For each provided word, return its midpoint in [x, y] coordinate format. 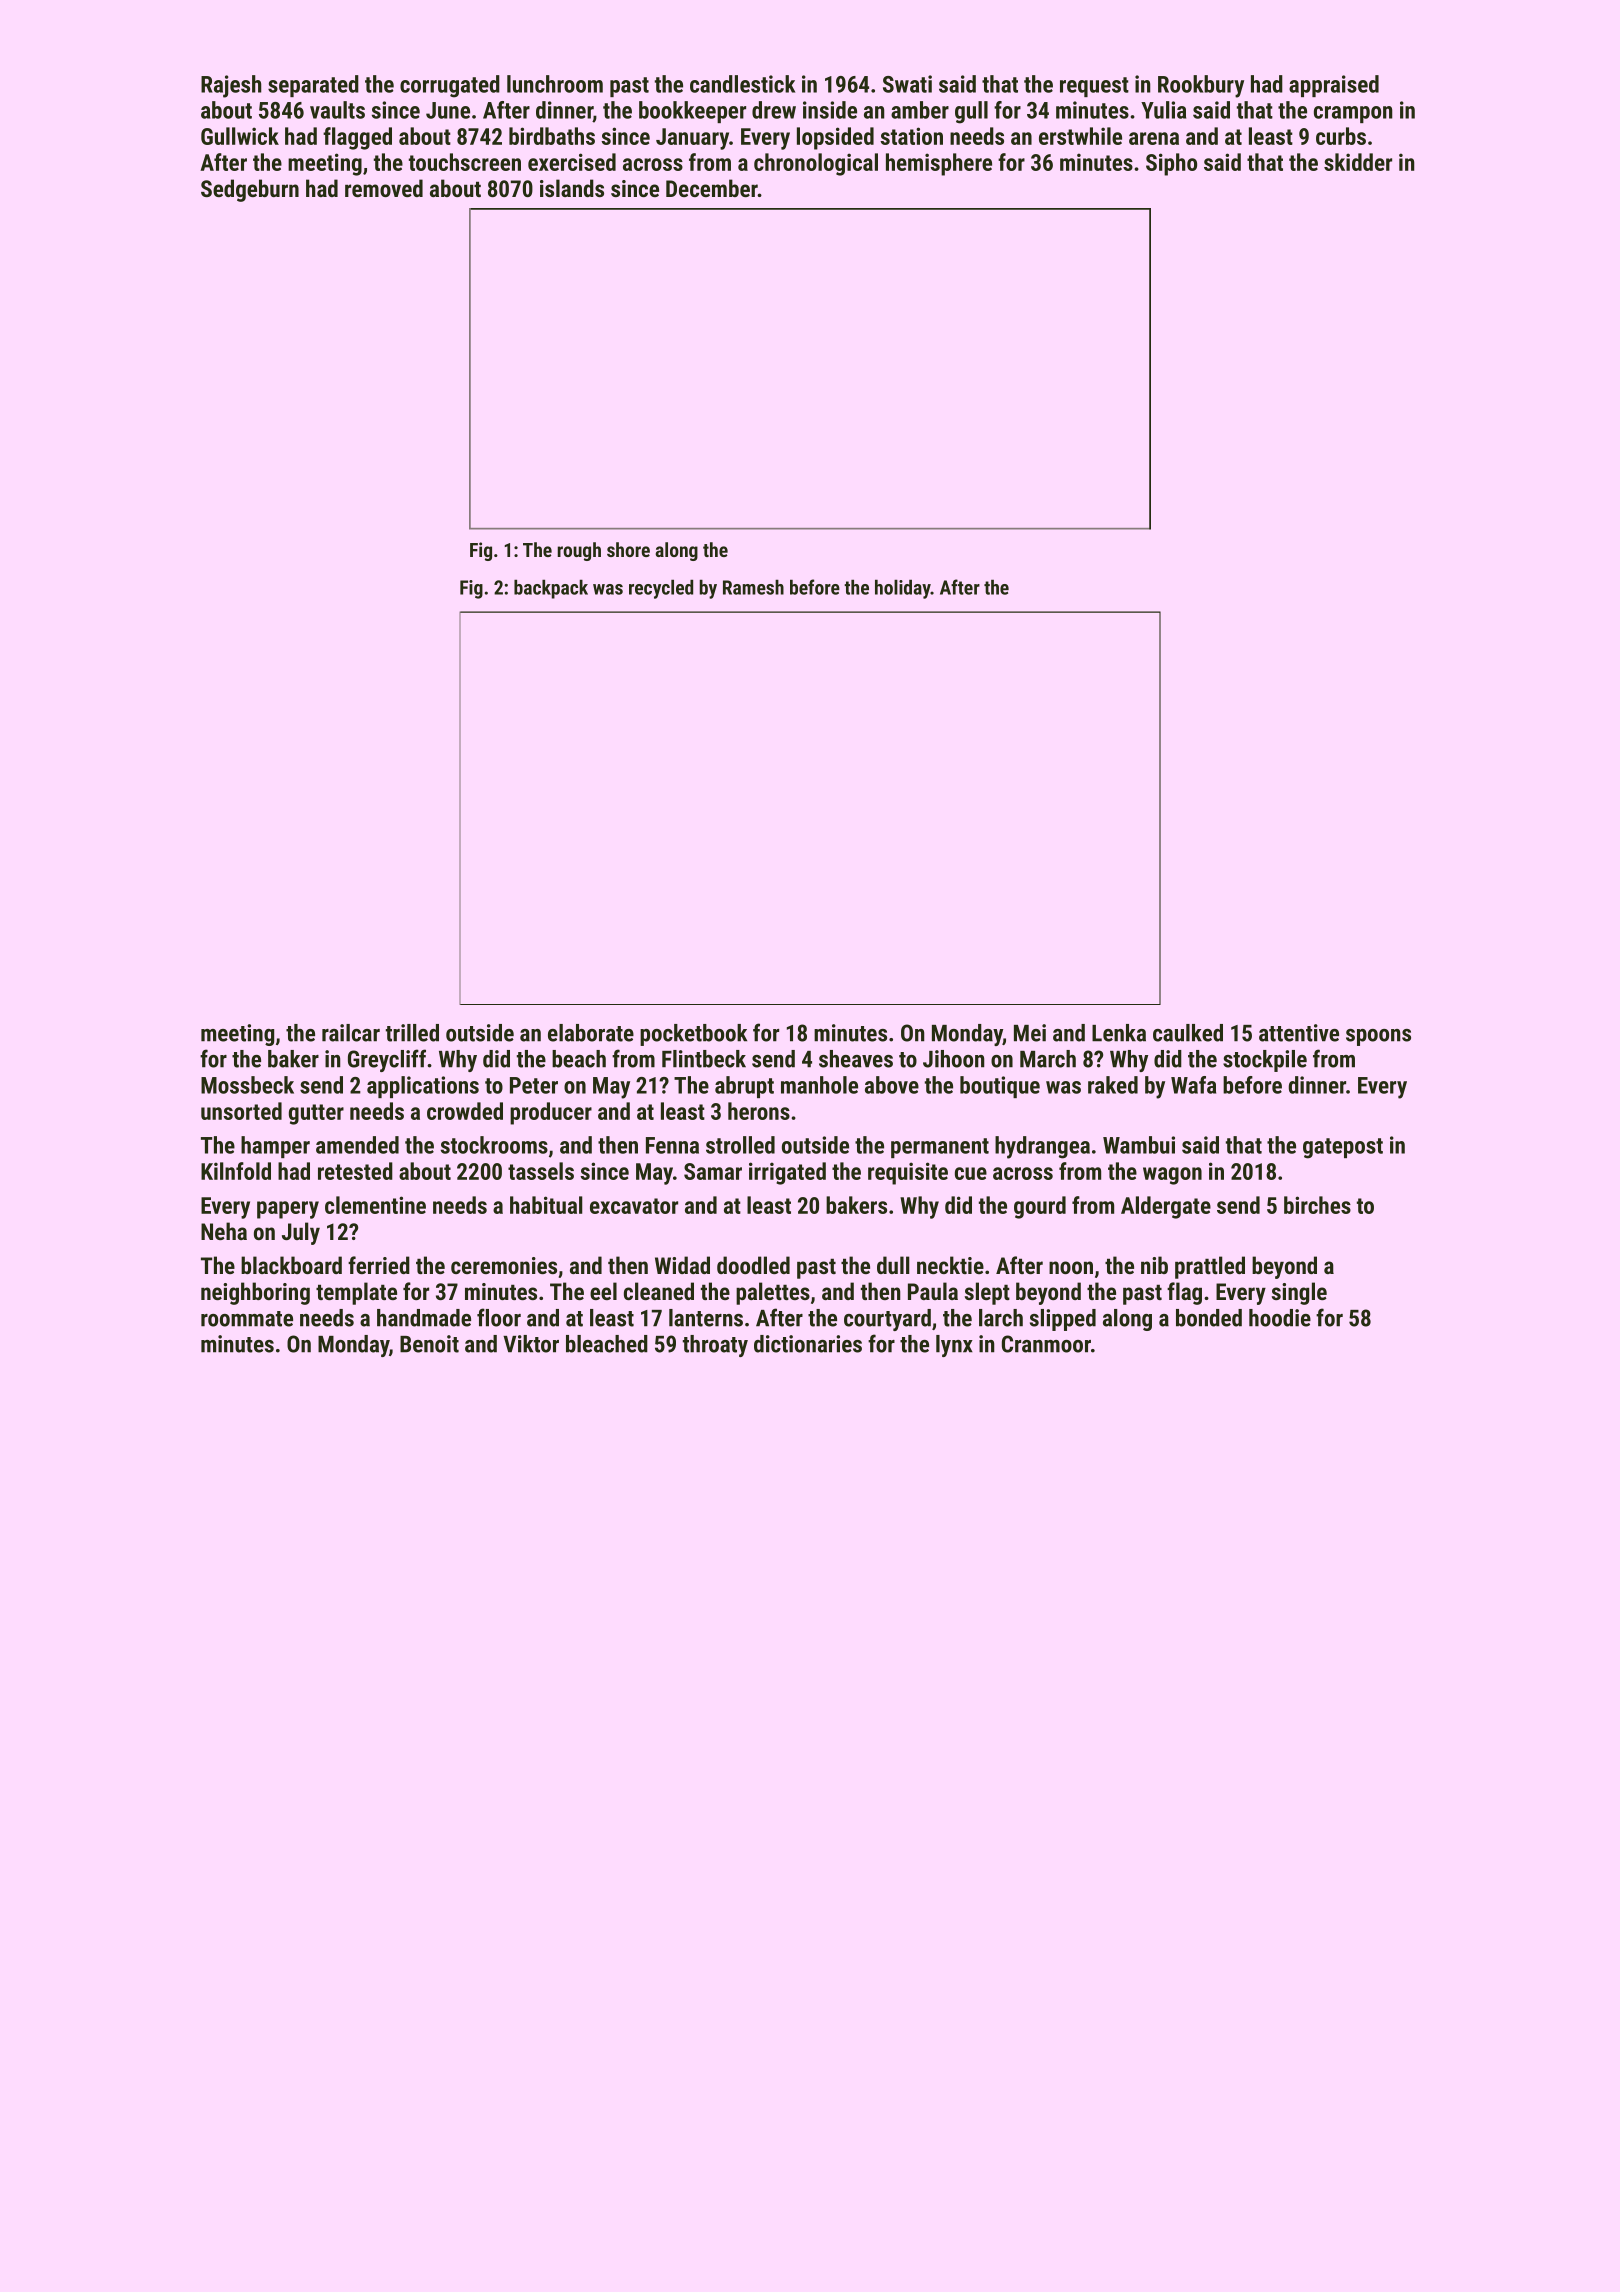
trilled [412, 1033]
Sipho [1171, 164]
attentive [1299, 1033]
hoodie [1280, 1318]
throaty [715, 1346]
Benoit [429, 1344]
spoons [1378, 1037]
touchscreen [465, 162]
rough [579, 551]
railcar [351, 1033]
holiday [903, 589]
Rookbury [1201, 86]
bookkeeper [692, 112]
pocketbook [693, 1035]
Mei [1030, 1033]
